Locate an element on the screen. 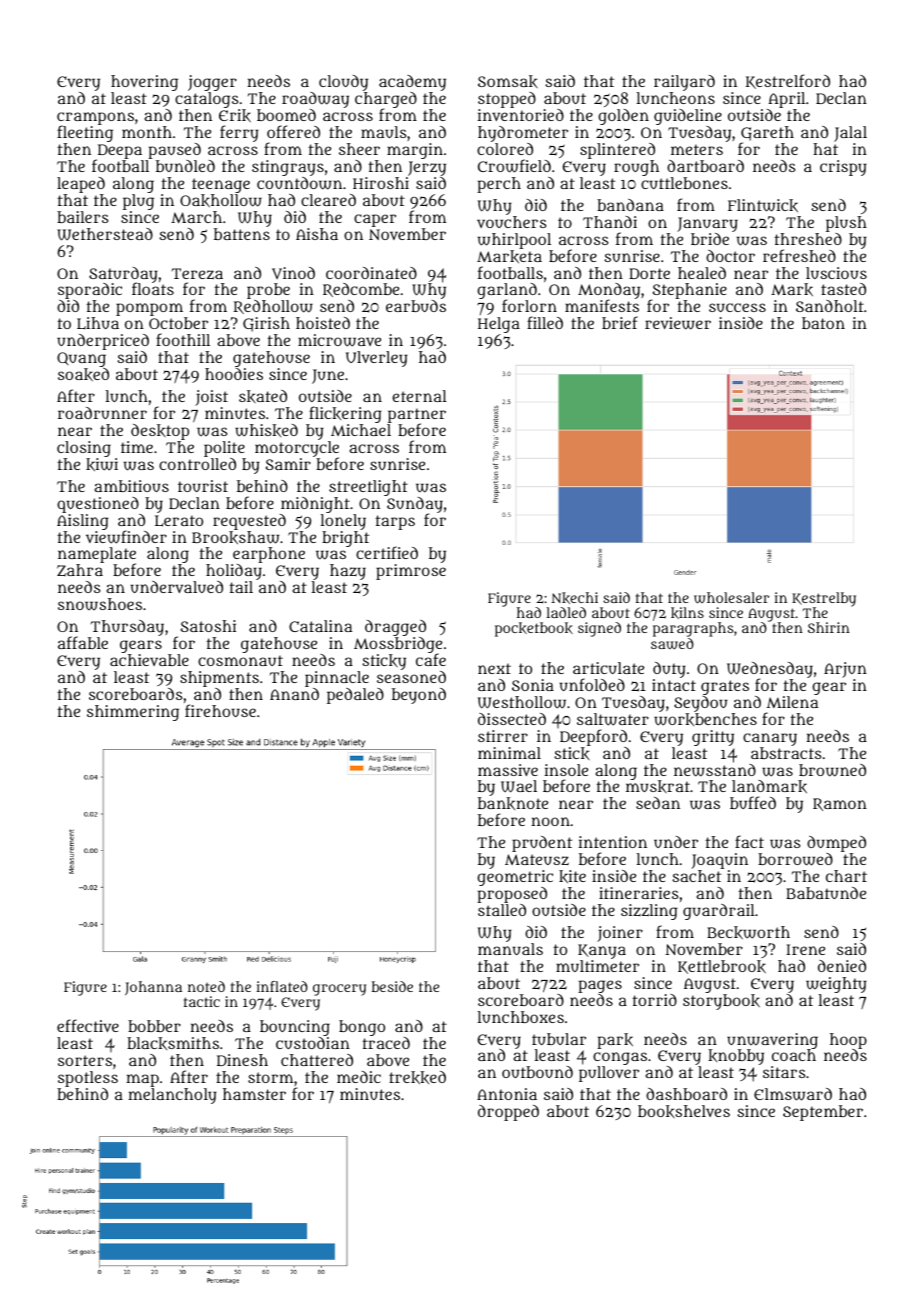  Girish is located at coordinates (266, 324).
